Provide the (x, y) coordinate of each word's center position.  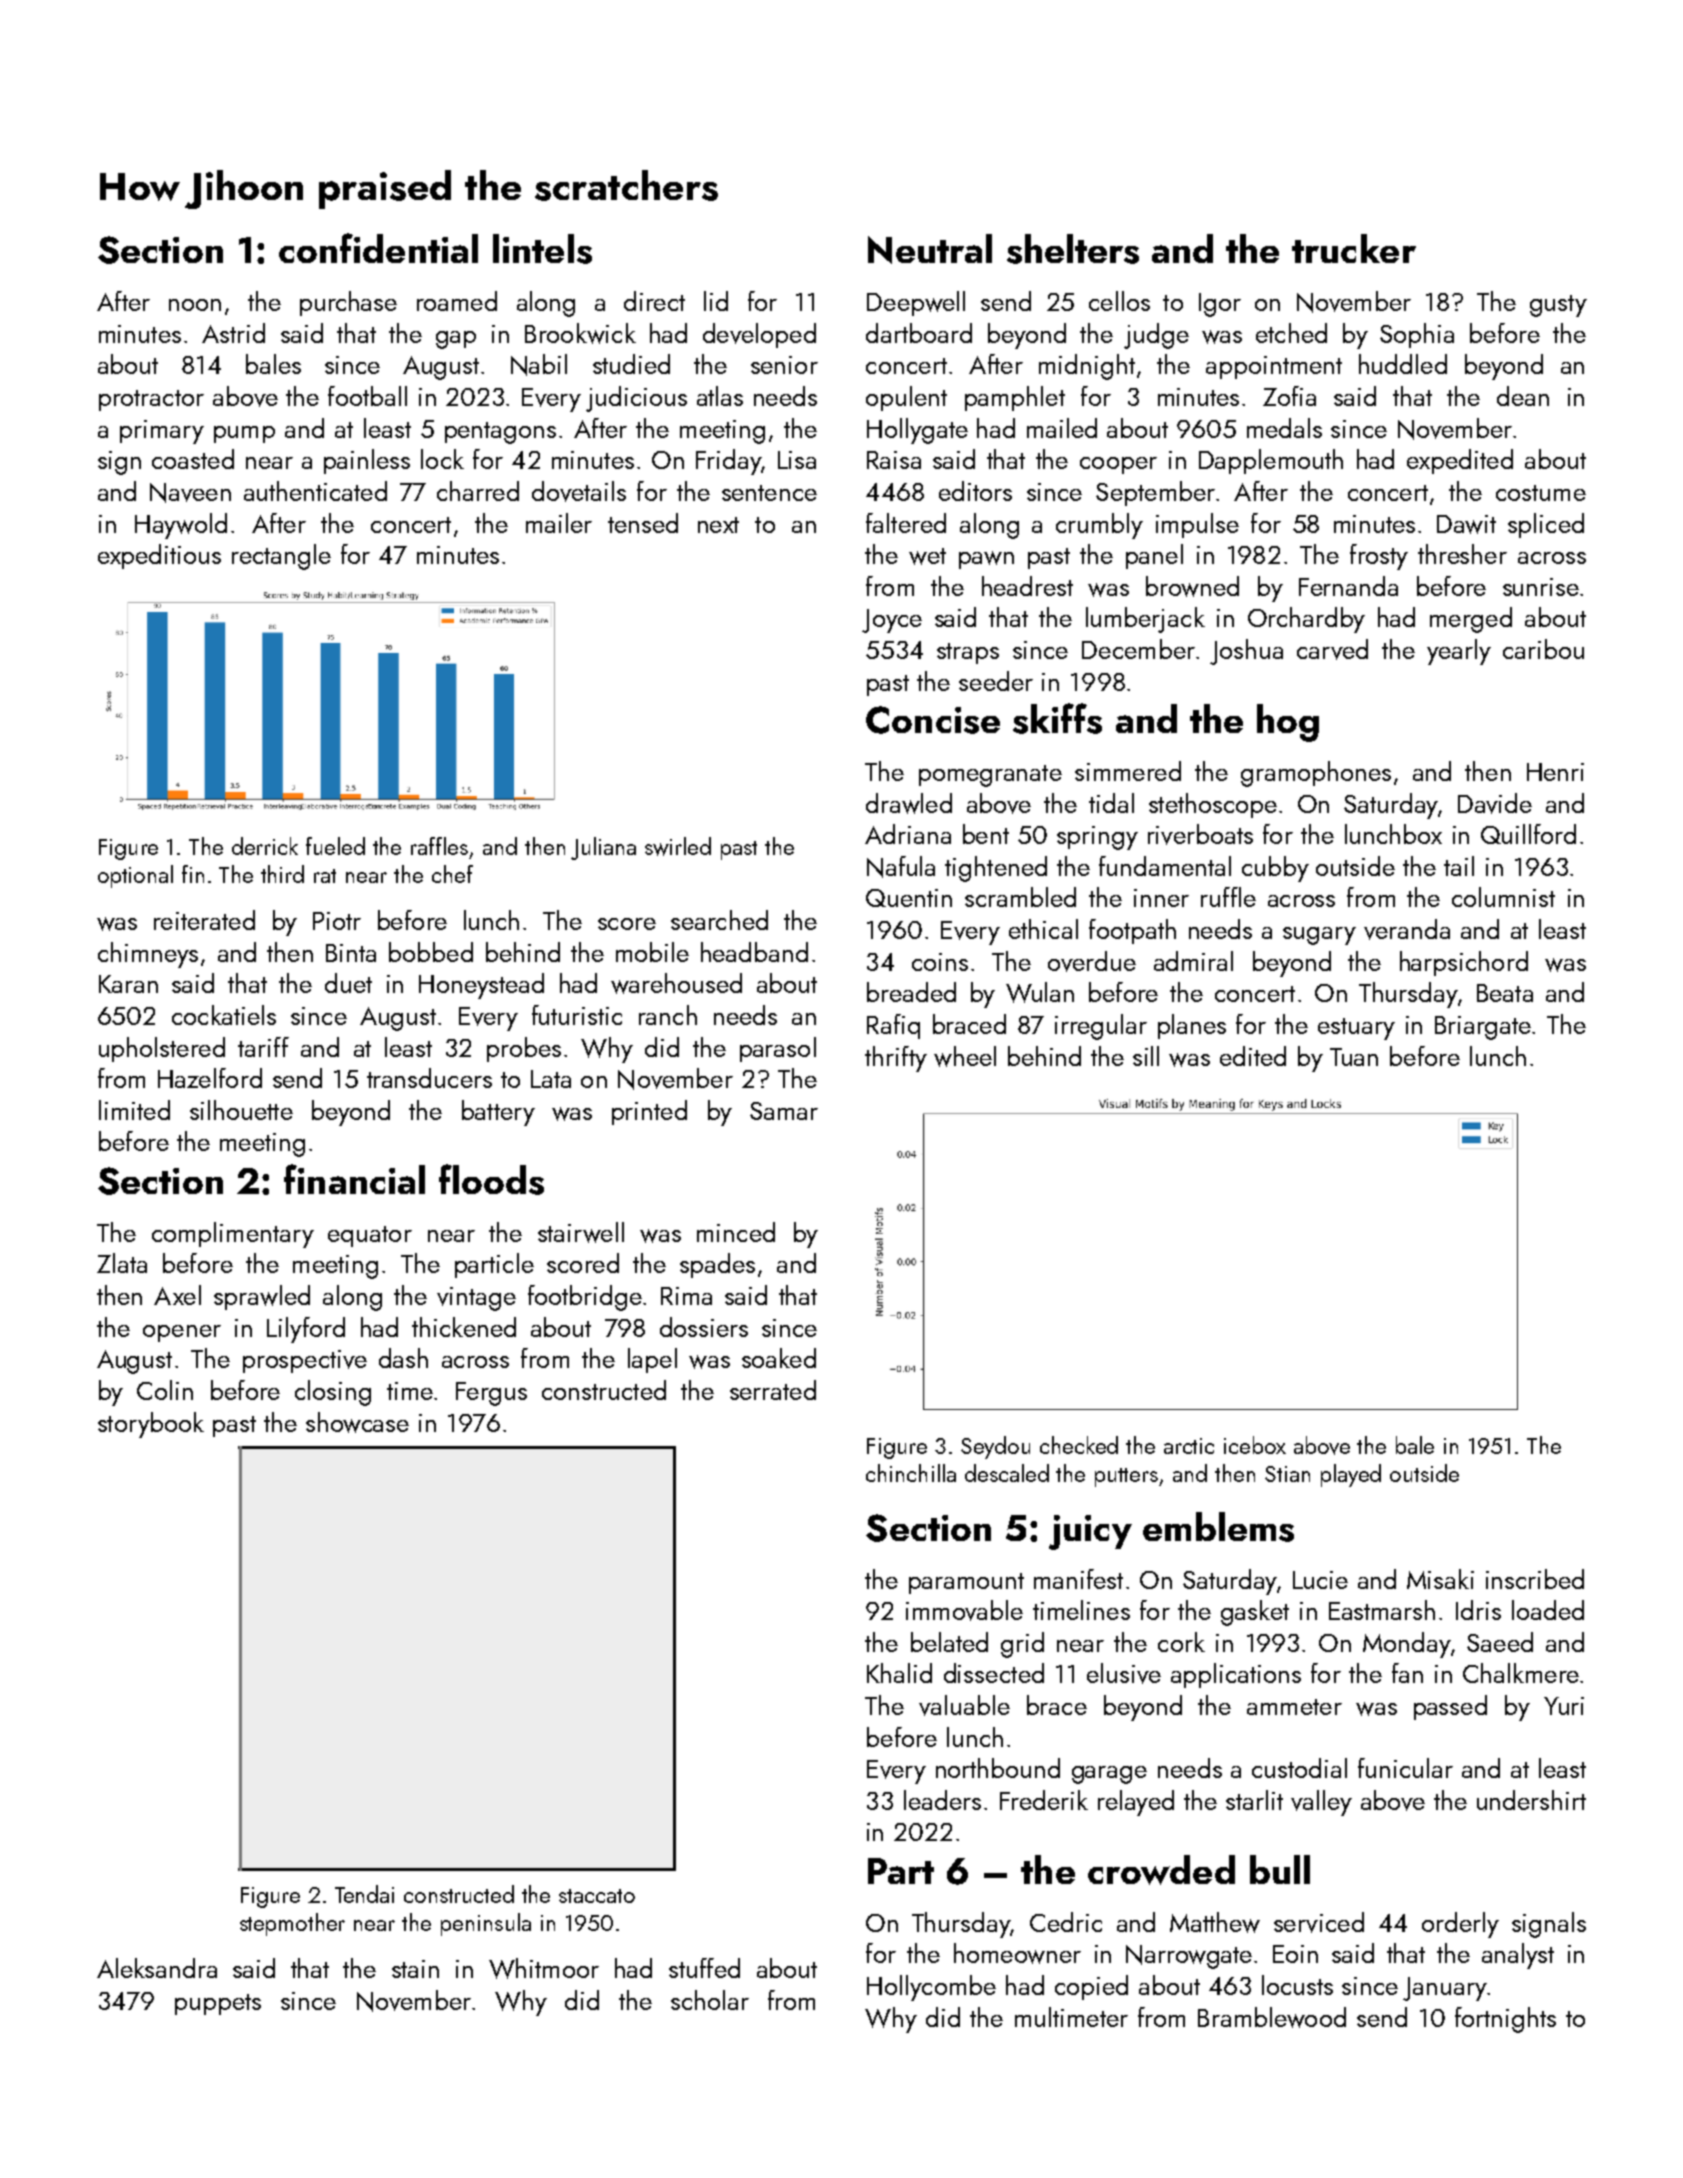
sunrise (1541, 587)
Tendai (364, 1894)
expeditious (159, 556)
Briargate (1483, 1028)
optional (135, 876)
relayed (1136, 1803)
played (1351, 1475)
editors (975, 491)
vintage (476, 1299)
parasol (778, 1049)
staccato (597, 1896)
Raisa (894, 460)
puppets (218, 2004)
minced (736, 1232)
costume (1541, 493)
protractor (151, 400)
